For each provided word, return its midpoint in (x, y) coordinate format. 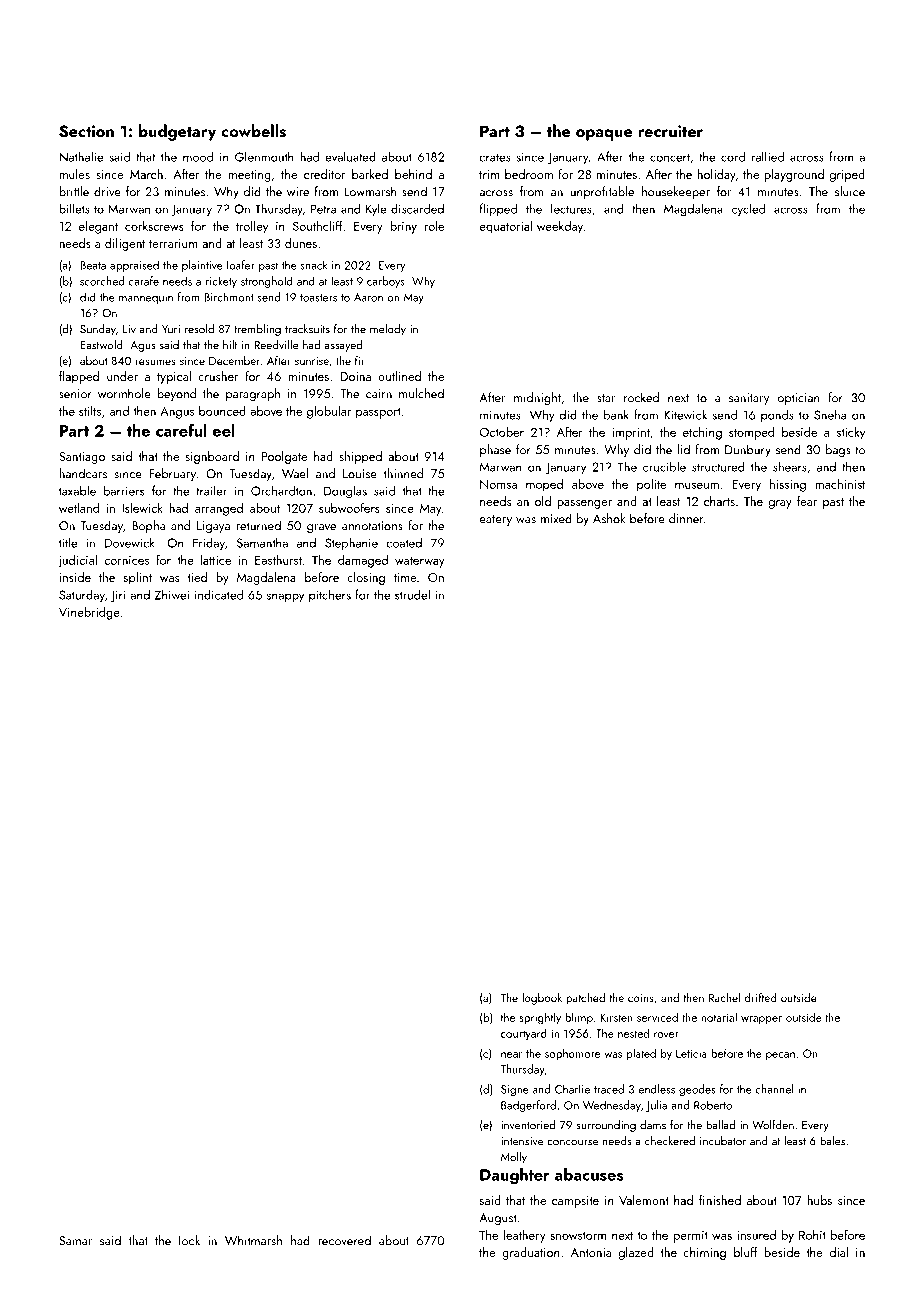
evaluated (350, 157)
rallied (768, 157)
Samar (75, 1241)
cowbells (253, 131)
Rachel (724, 997)
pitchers (330, 595)
